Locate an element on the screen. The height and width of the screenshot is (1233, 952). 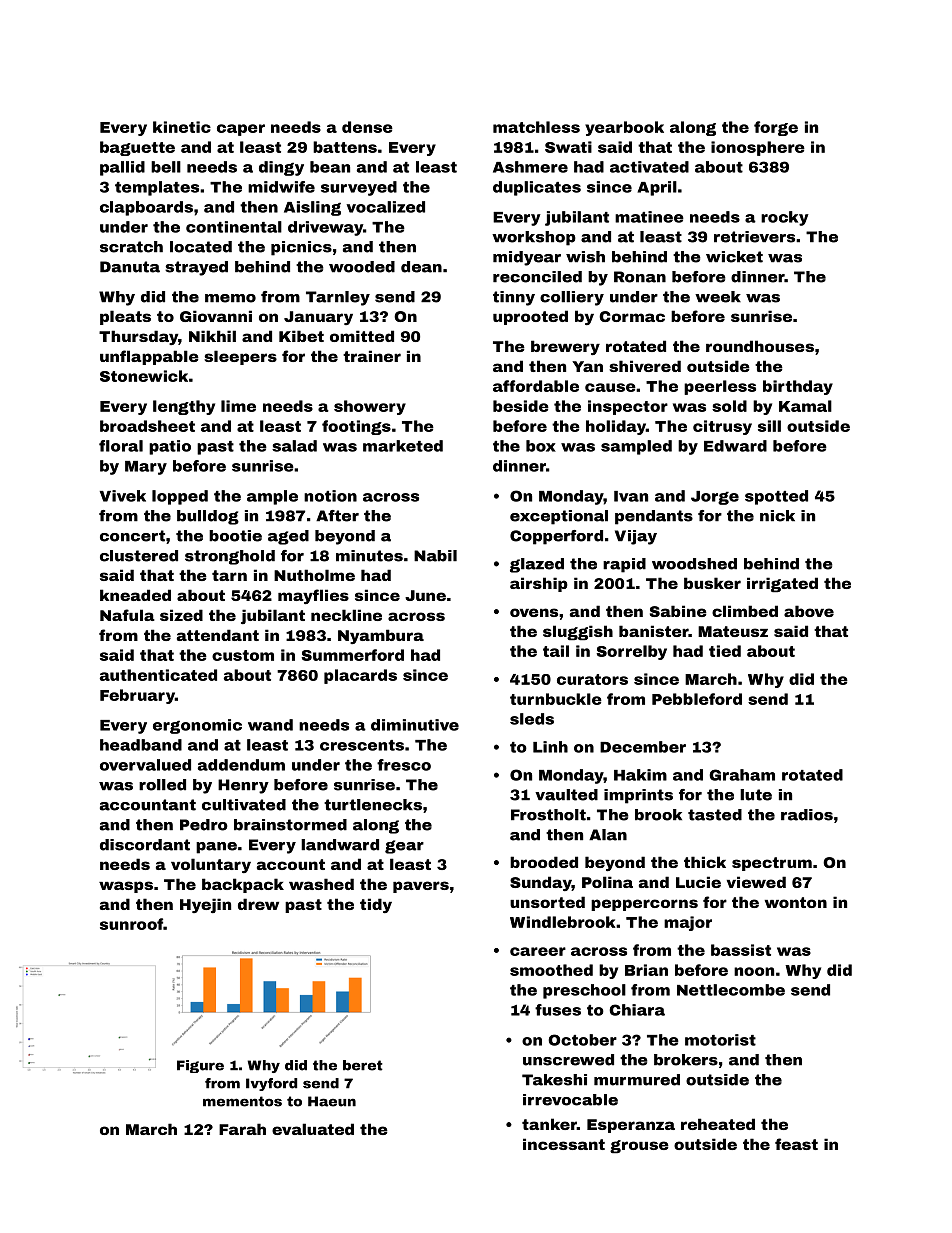
clustered is located at coordinates (139, 556).
